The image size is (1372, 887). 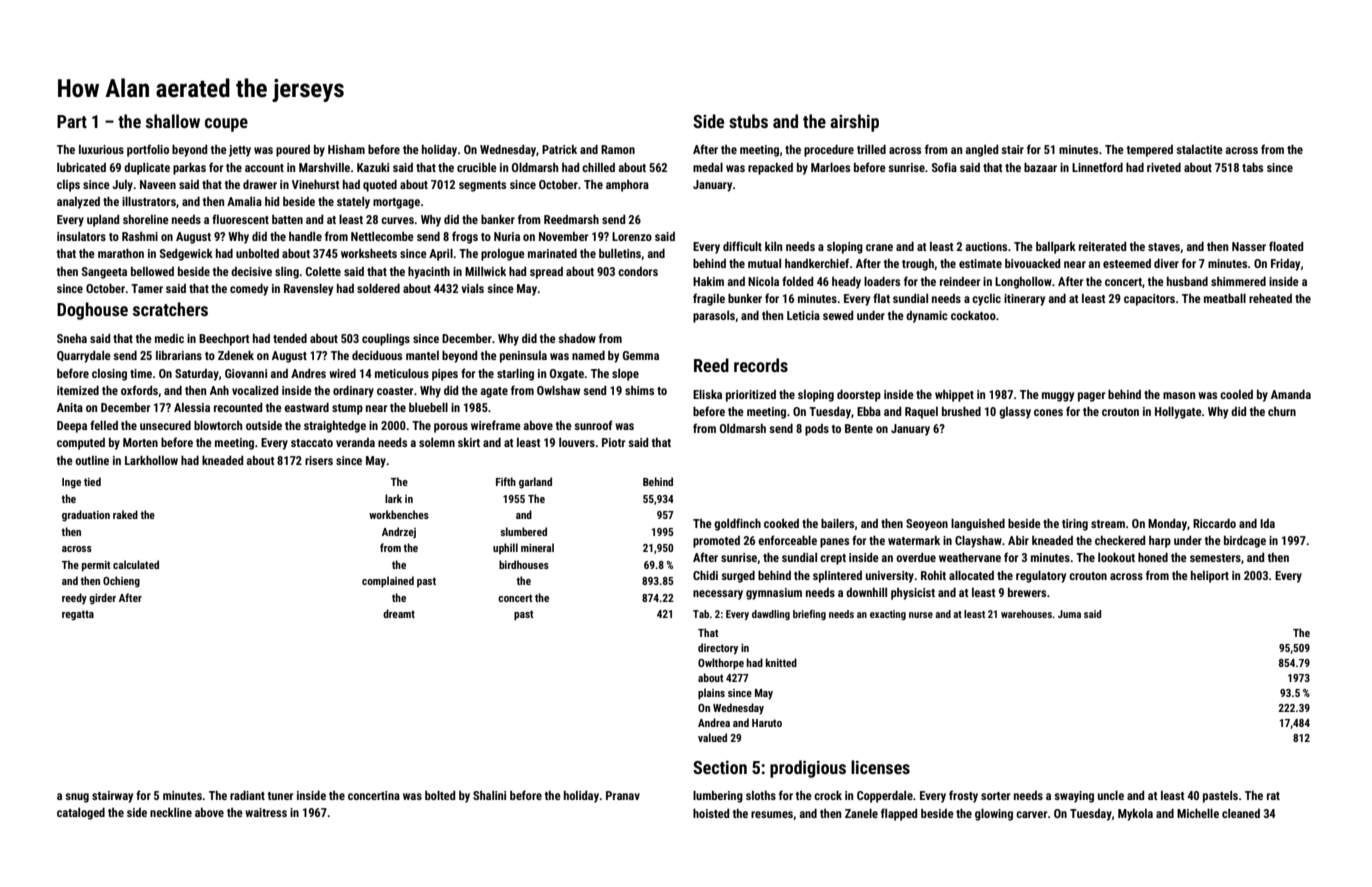 I want to click on sorter, so click(x=996, y=796).
